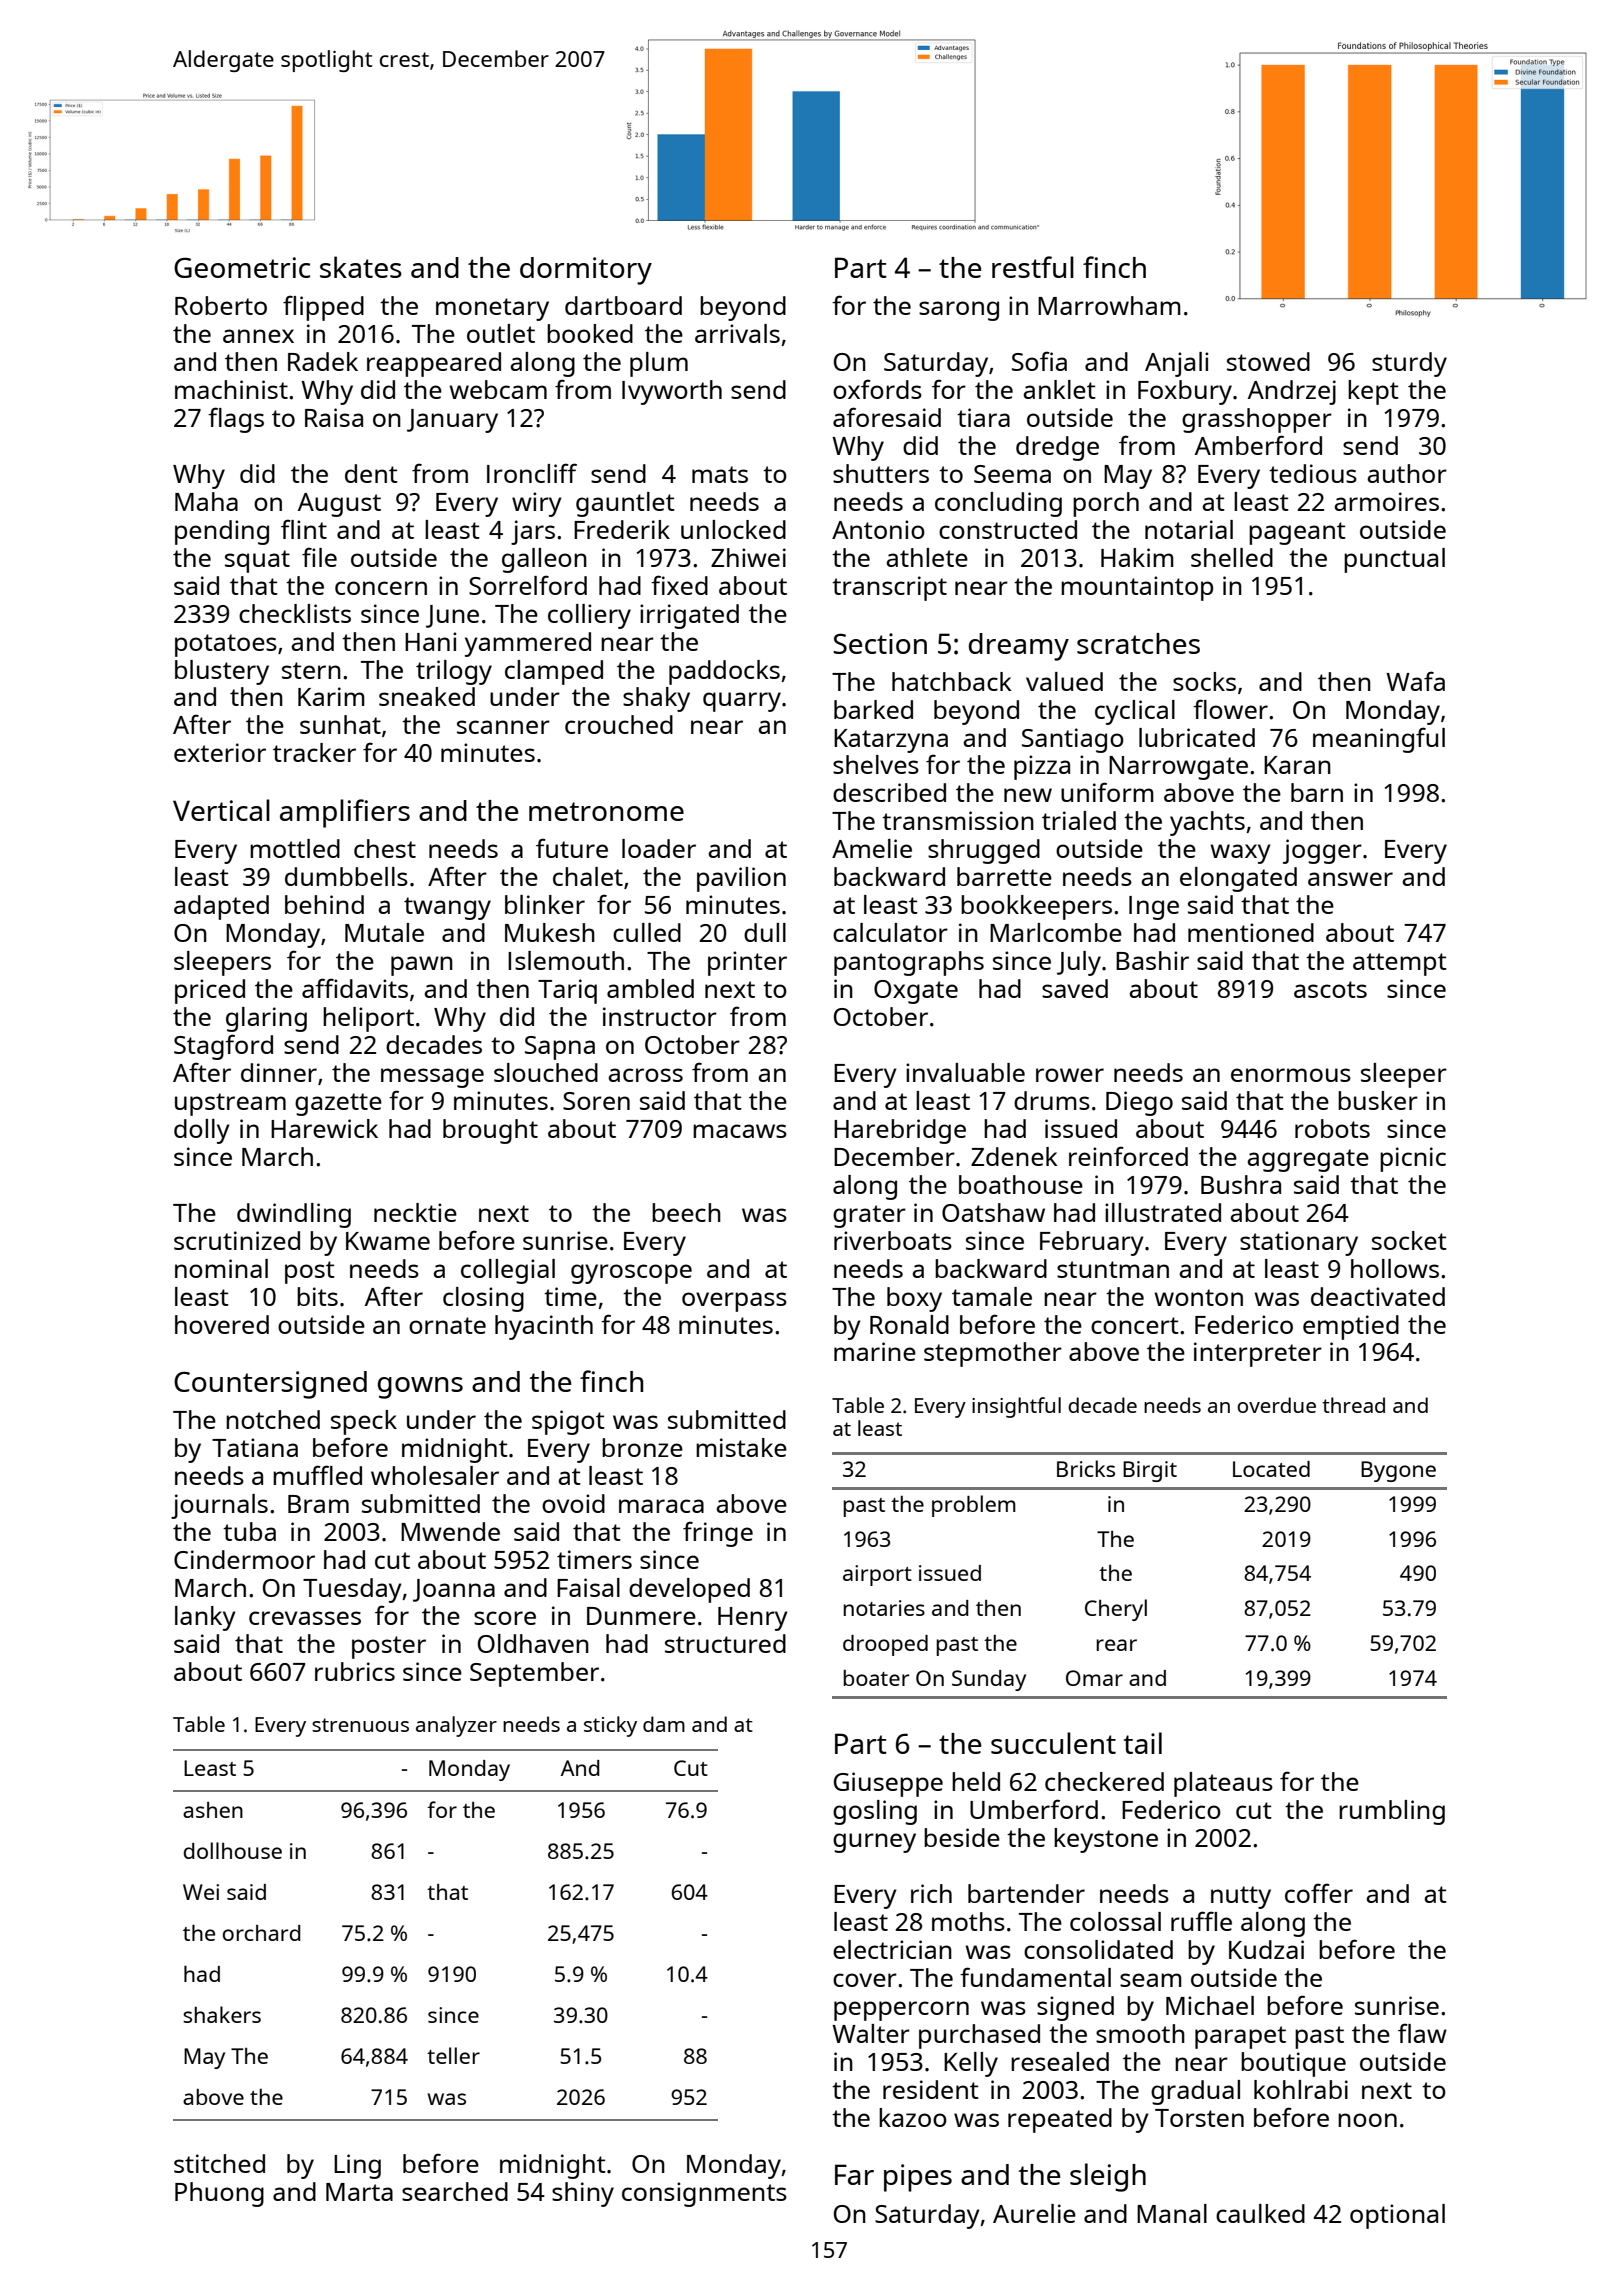 The image size is (1620, 2292). I want to click on quarry, so click(742, 702).
